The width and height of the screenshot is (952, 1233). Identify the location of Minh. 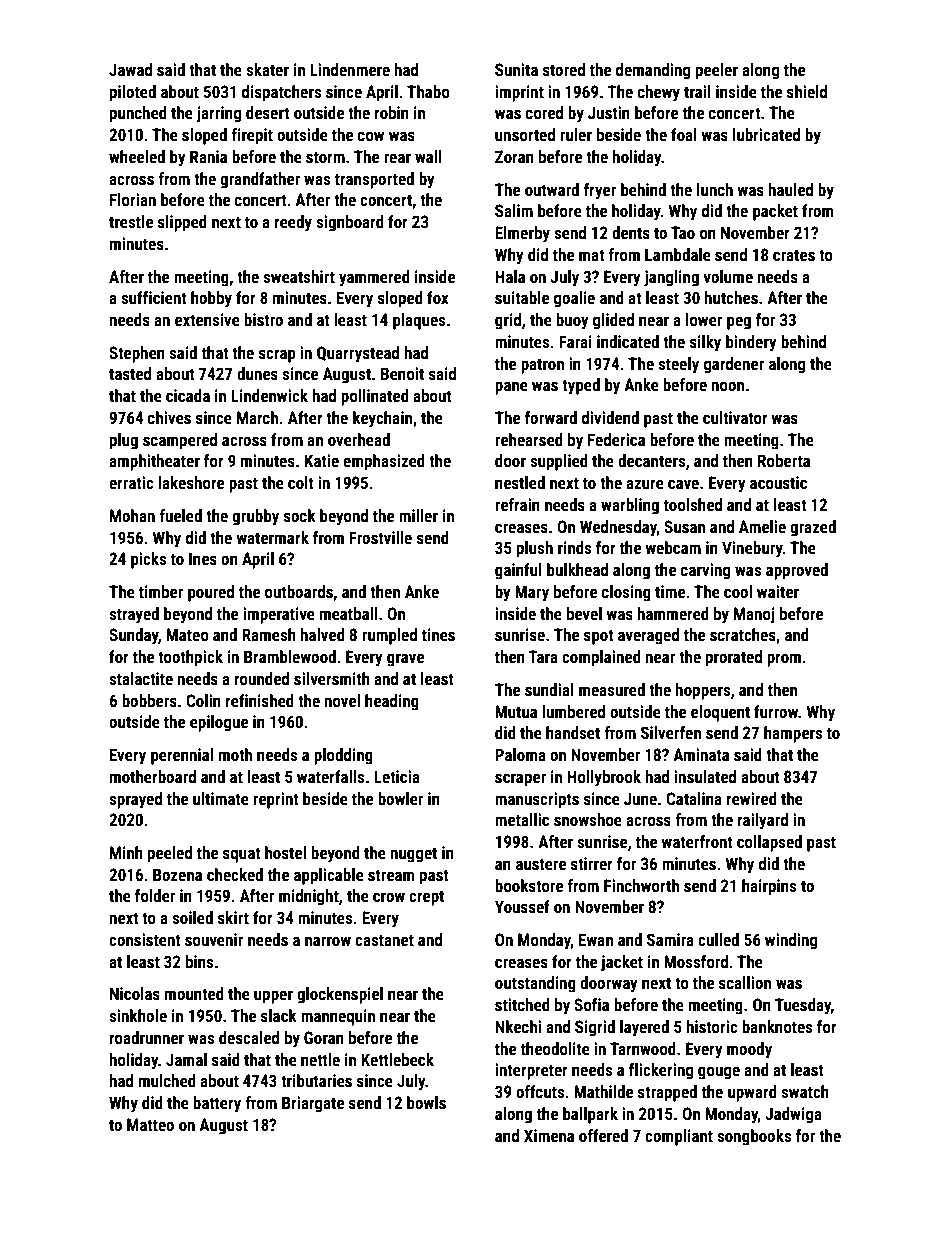
(126, 852).
